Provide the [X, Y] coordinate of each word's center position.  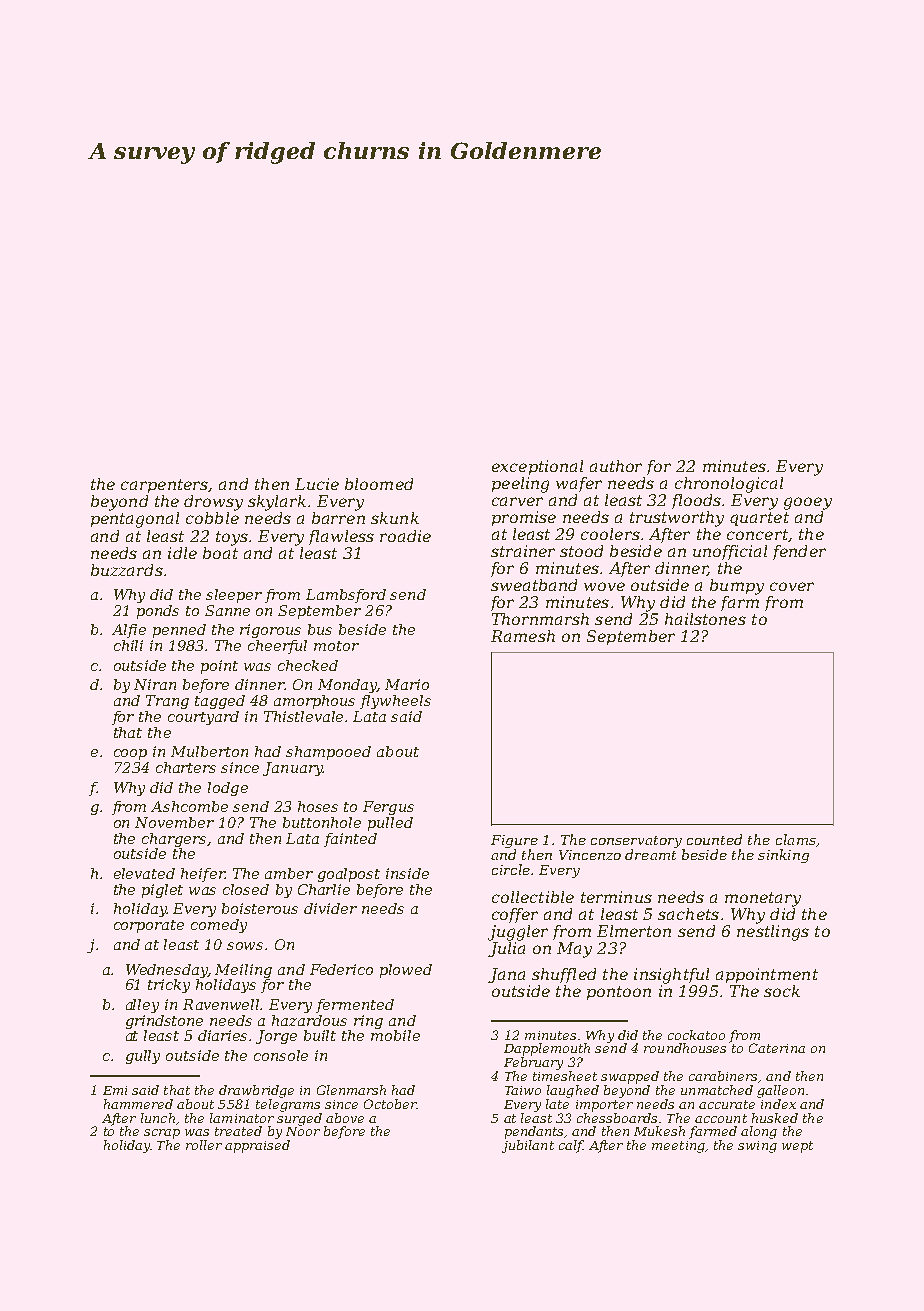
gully [143, 1057]
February [533, 1063]
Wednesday [167, 971]
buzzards [127, 570]
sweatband [534, 585]
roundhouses [685, 1048]
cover [792, 586]
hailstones [705, 619]
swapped [630, 1077]
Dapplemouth [547, 1049]
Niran [155, 684]
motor [336, 646]
